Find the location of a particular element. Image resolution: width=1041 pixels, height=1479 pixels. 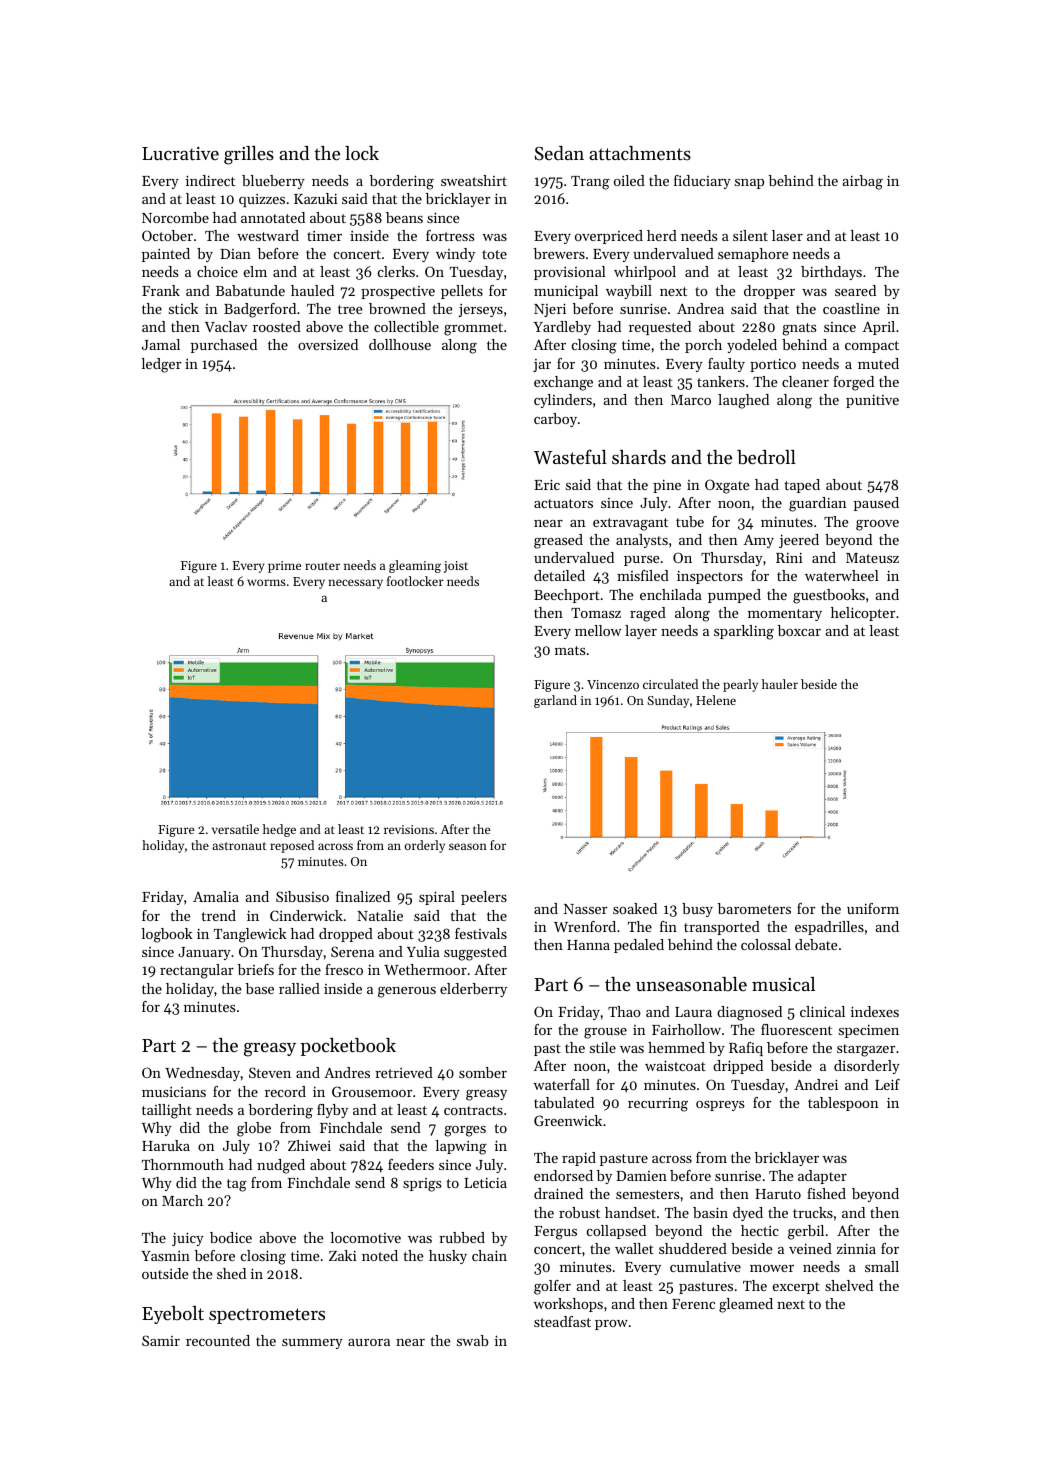

joist is located at coordinates (456, 567).
